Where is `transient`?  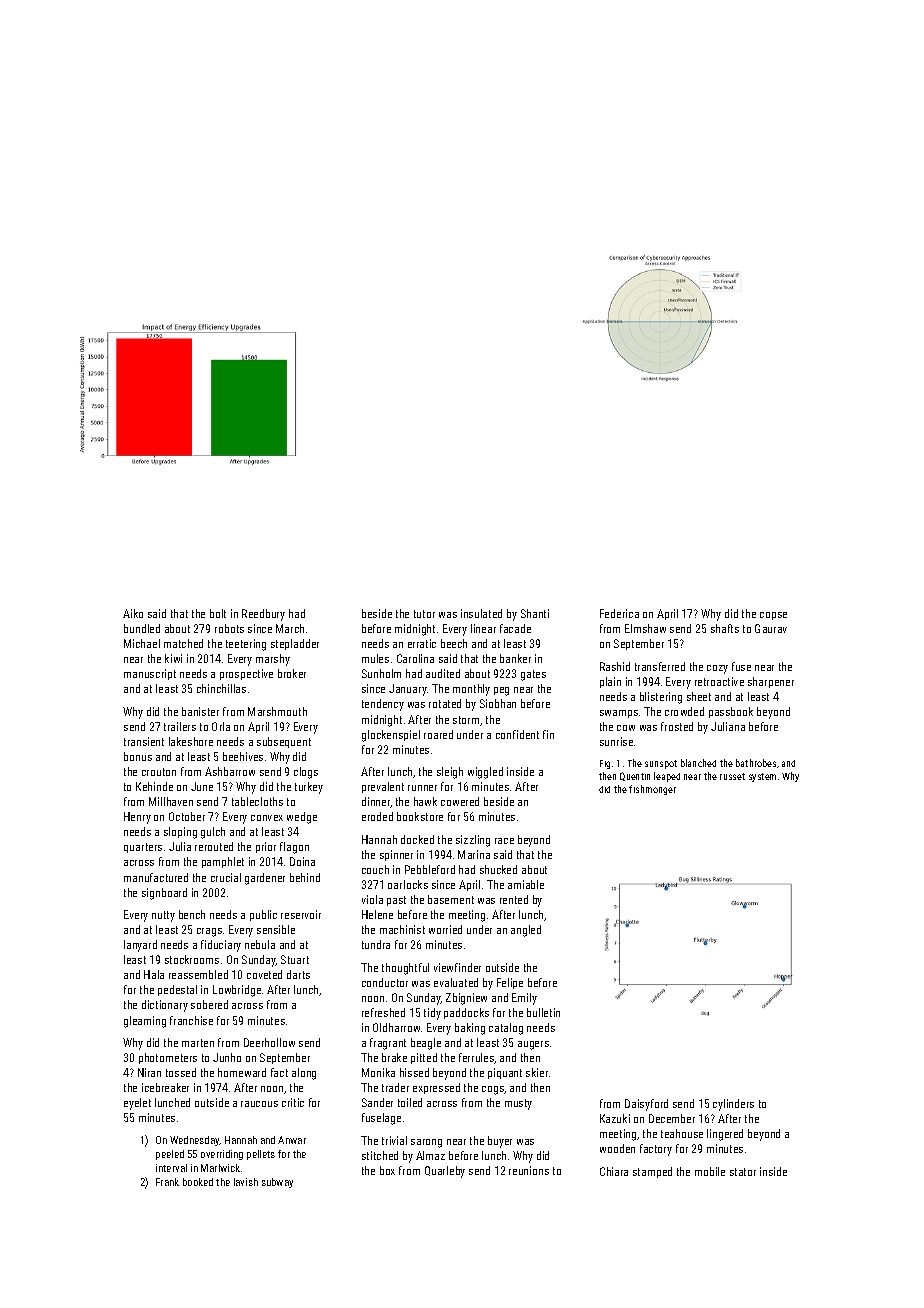
transient is located at coordinates (144, 741).
